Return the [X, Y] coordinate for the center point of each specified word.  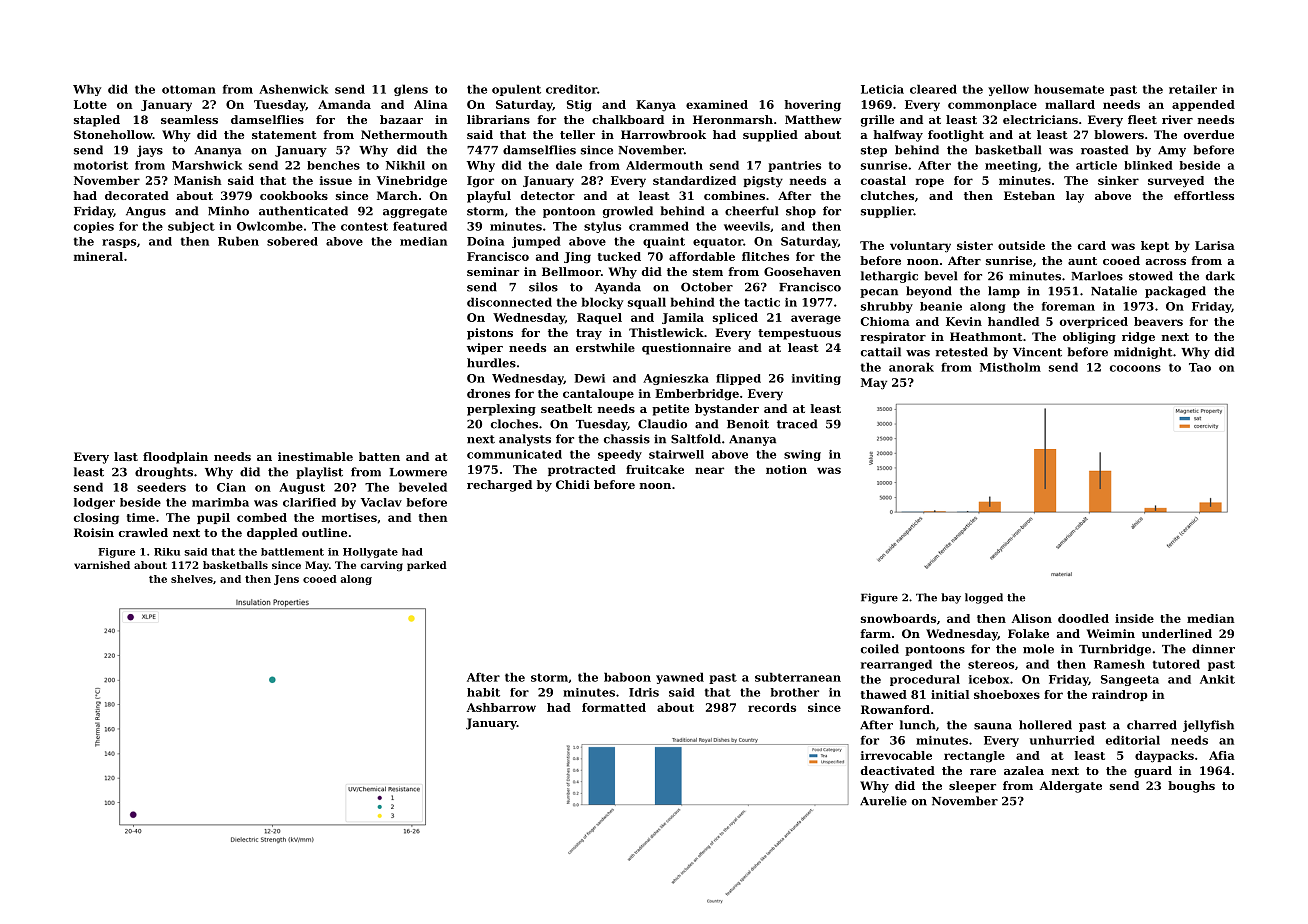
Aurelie [883, 801]
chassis [627, 439]
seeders [161, 487]
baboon [627, 677]
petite [670, 410]
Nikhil [405, 165]
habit [483, 692]
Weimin [1111, 633]
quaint [664, 242]
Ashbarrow [501, 707]
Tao [1200, 367]
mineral [98, 256]
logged [984, 598]
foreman [1068, 306]
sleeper [972, 787]
